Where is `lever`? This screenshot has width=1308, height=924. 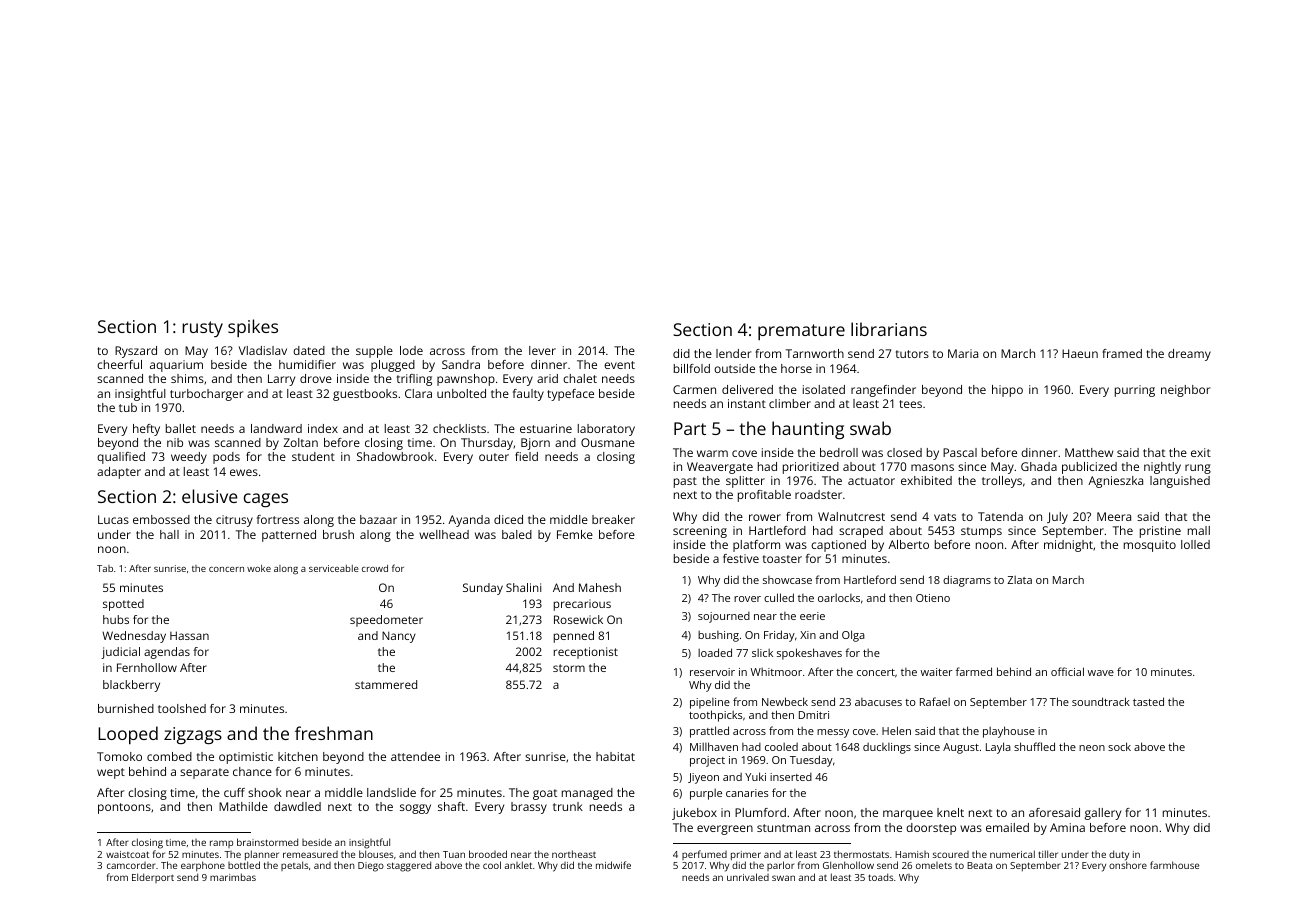 lever is located at coordinates (542, 350).
